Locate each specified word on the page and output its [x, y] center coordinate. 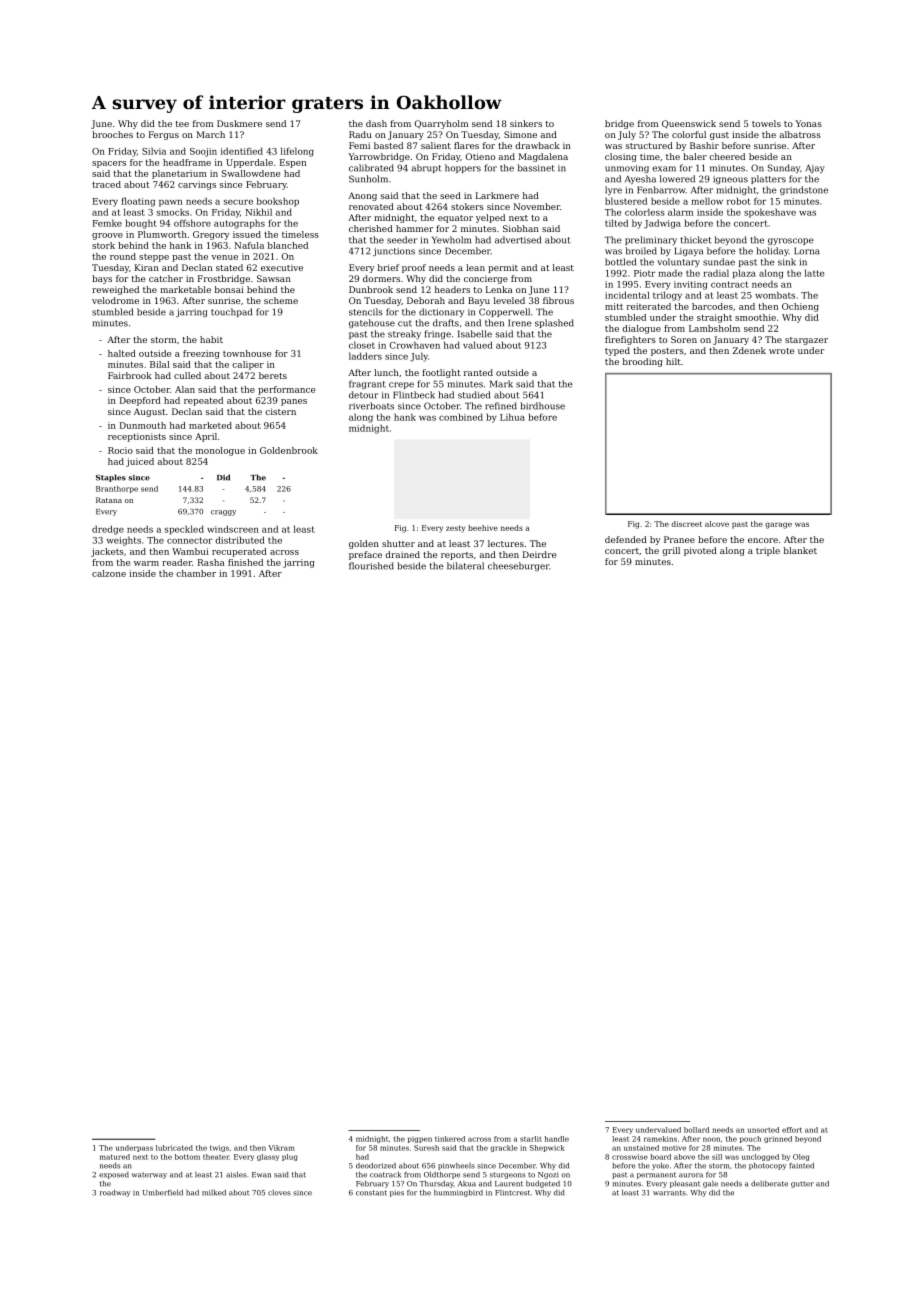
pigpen [420, 1139]
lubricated [174, 1148]
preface [365, 555]
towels [766, 123]
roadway [115, 1193]
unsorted [763, 1130]
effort [792, 1130]
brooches [112, 134]
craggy [223, 513]
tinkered [450, 1139]
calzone [109, 573]
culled [187, 375]
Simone [520, 134]
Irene [520, 323]
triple [768, 551]
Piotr [645, 273]
